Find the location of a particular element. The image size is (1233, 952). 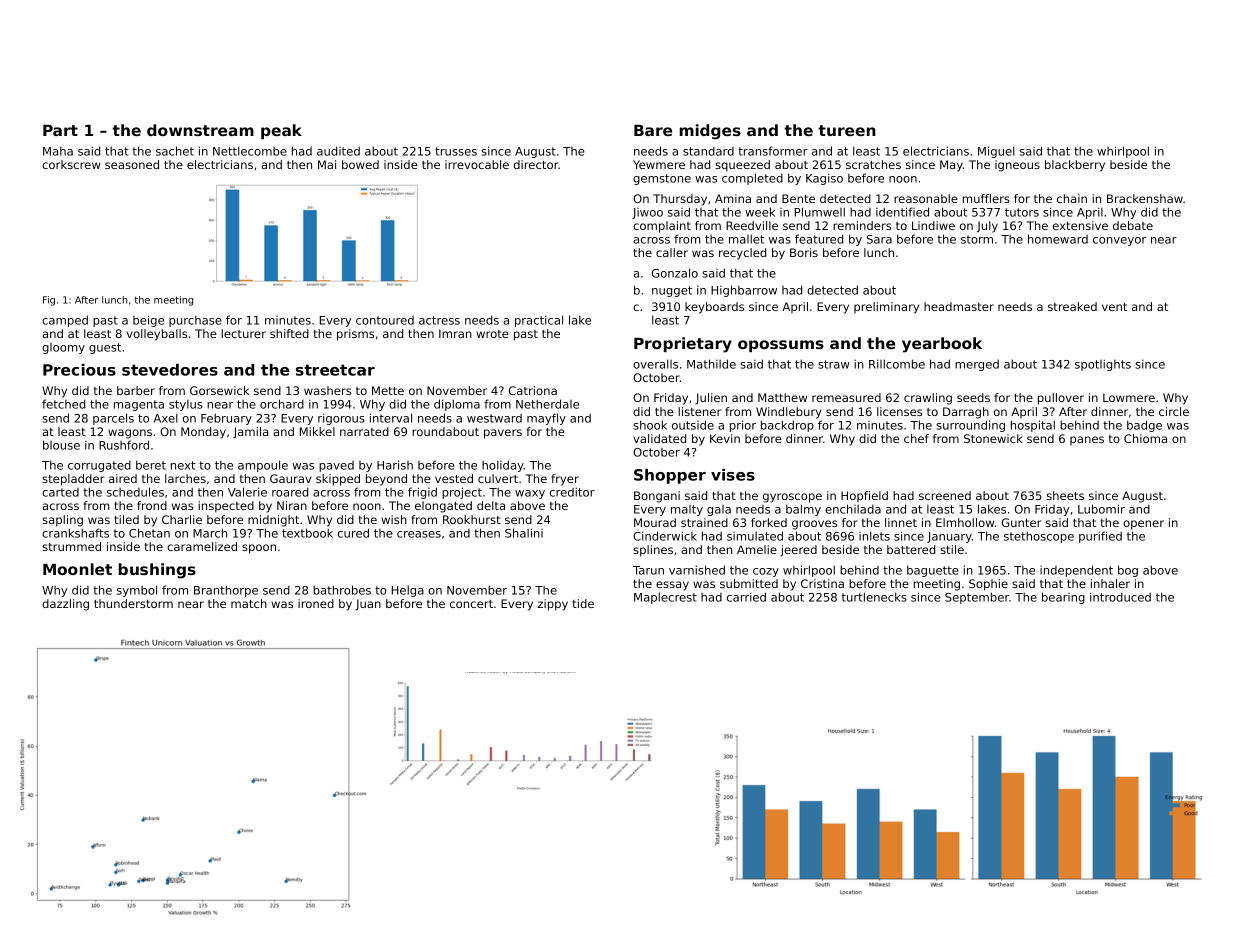

completed is located at coordinates (752, 179).
